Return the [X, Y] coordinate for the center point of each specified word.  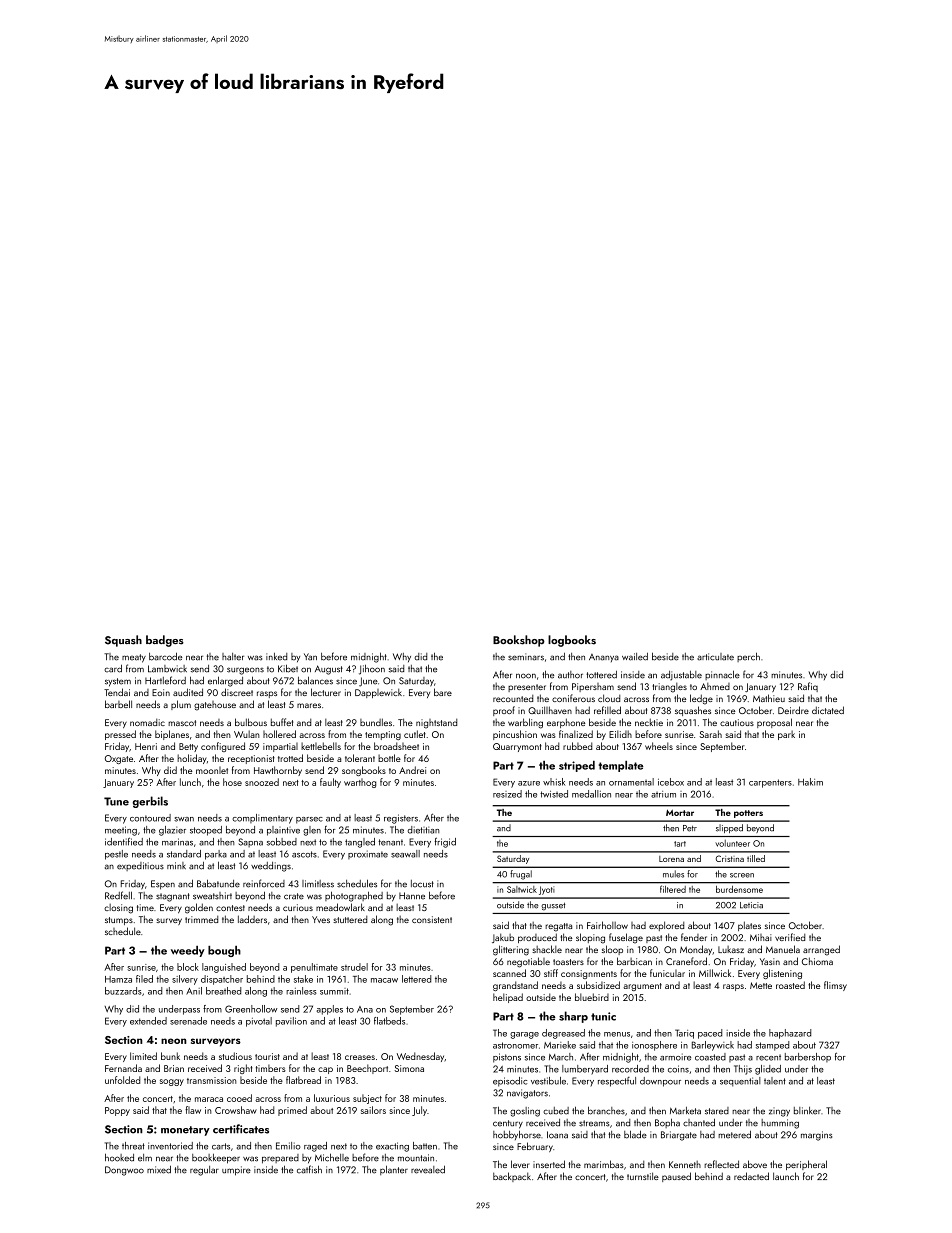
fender [694, 937]
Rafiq [808, 687]
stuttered [350, 919]
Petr [690, 828]
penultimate [314, 968]
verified [790, 937]
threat [133, 1146]
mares [309, 705]
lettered [416, 979]
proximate [368, 854]
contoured [150, 818]
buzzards [123, 991]
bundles [376, 722]
